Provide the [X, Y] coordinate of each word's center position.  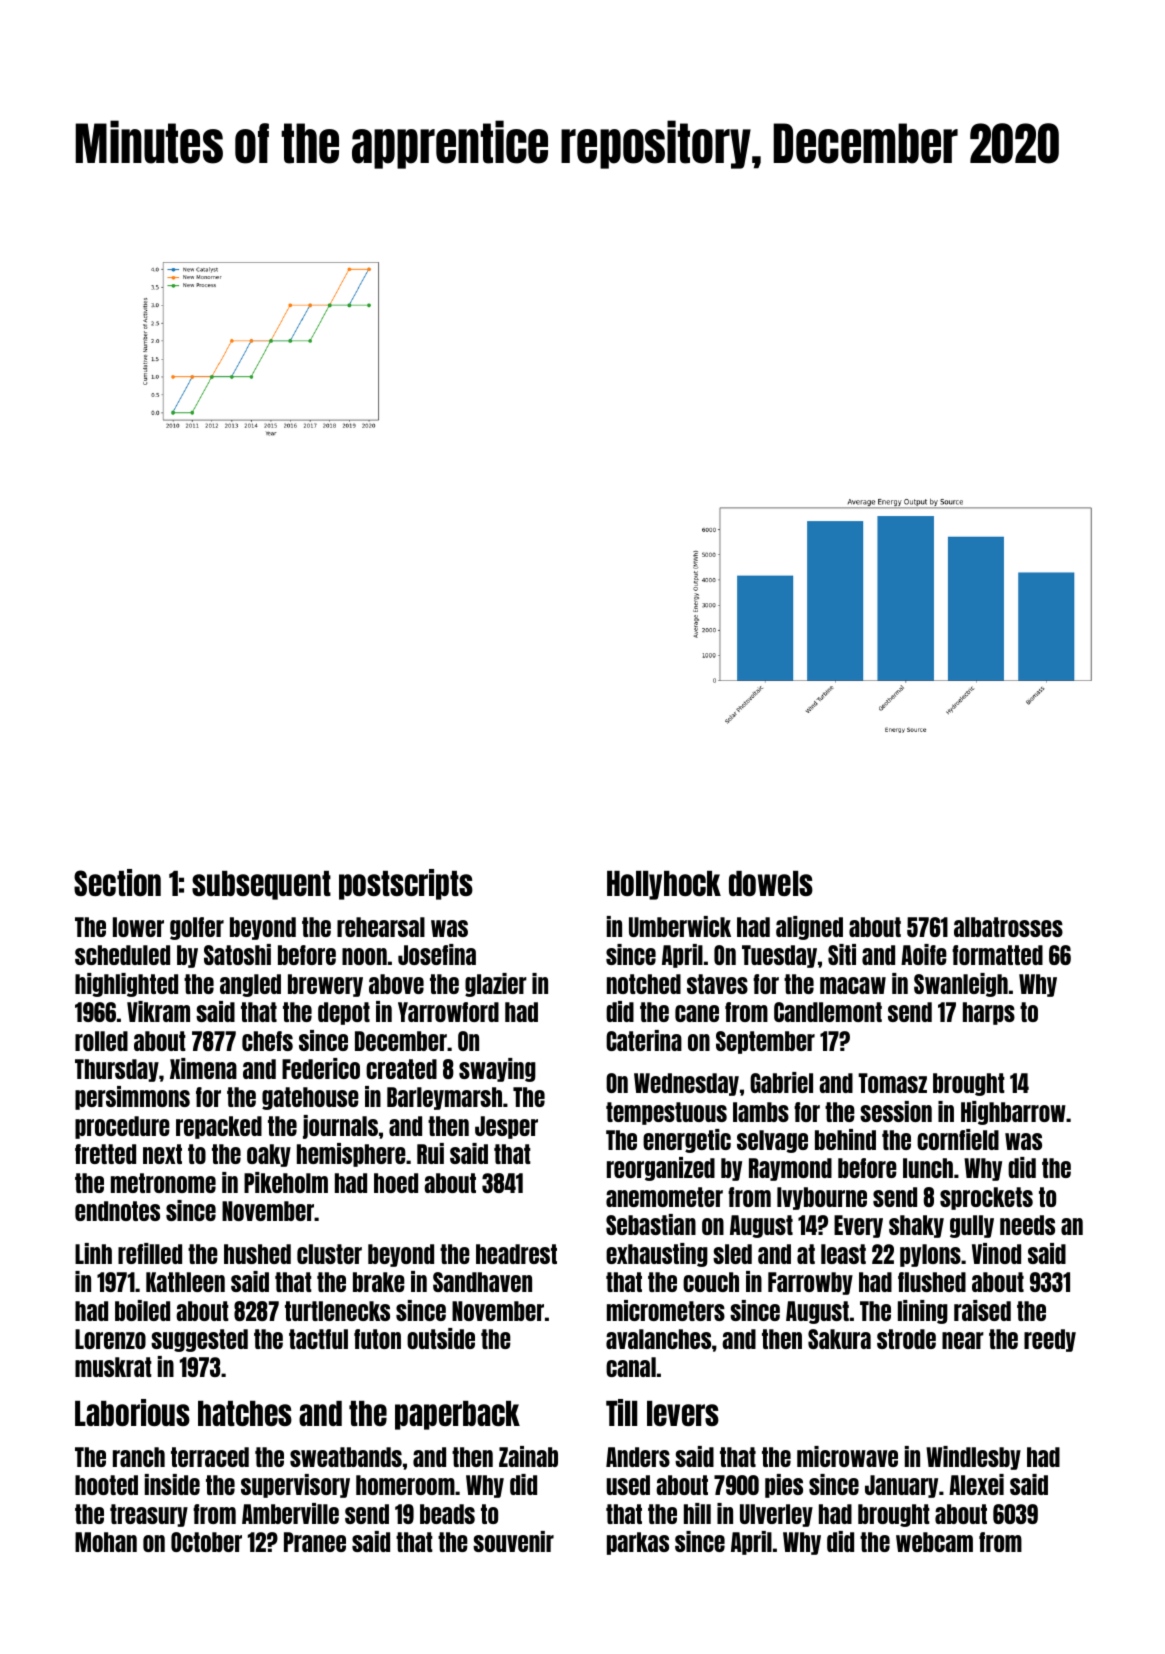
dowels [771, 883]
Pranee [315, 1542]
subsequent [261, 885]
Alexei [976, 1484]
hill [697, 1513]
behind [845, 1139]
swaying [497, 1070]
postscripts [406, 884]
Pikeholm [286, 1182]
